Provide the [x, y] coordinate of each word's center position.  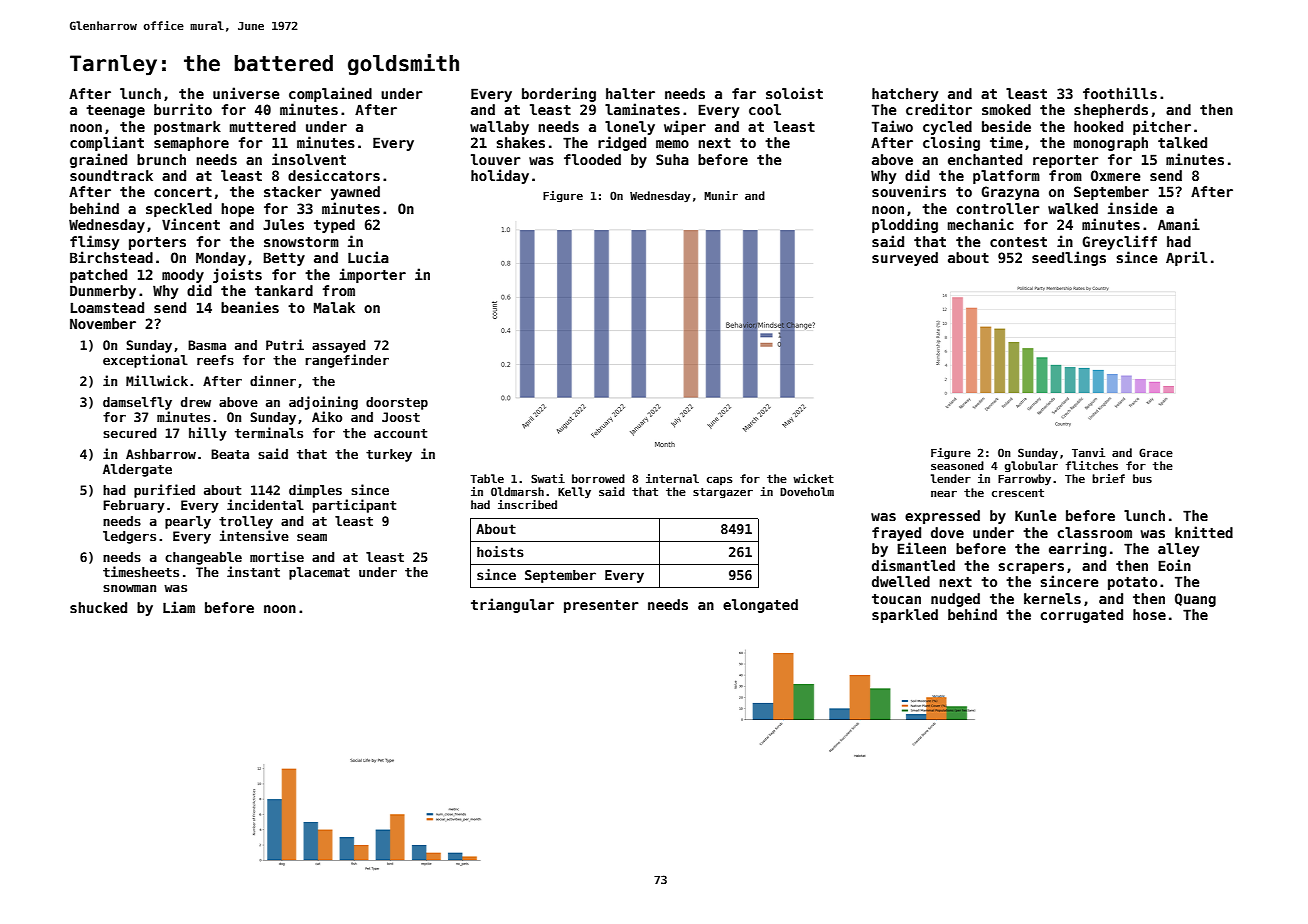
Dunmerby [103, 292]
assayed [338, 346]
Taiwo [892, 126]
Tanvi [1088, 452]
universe [246, 93]
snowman [129, 588]
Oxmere [1115, 175]
